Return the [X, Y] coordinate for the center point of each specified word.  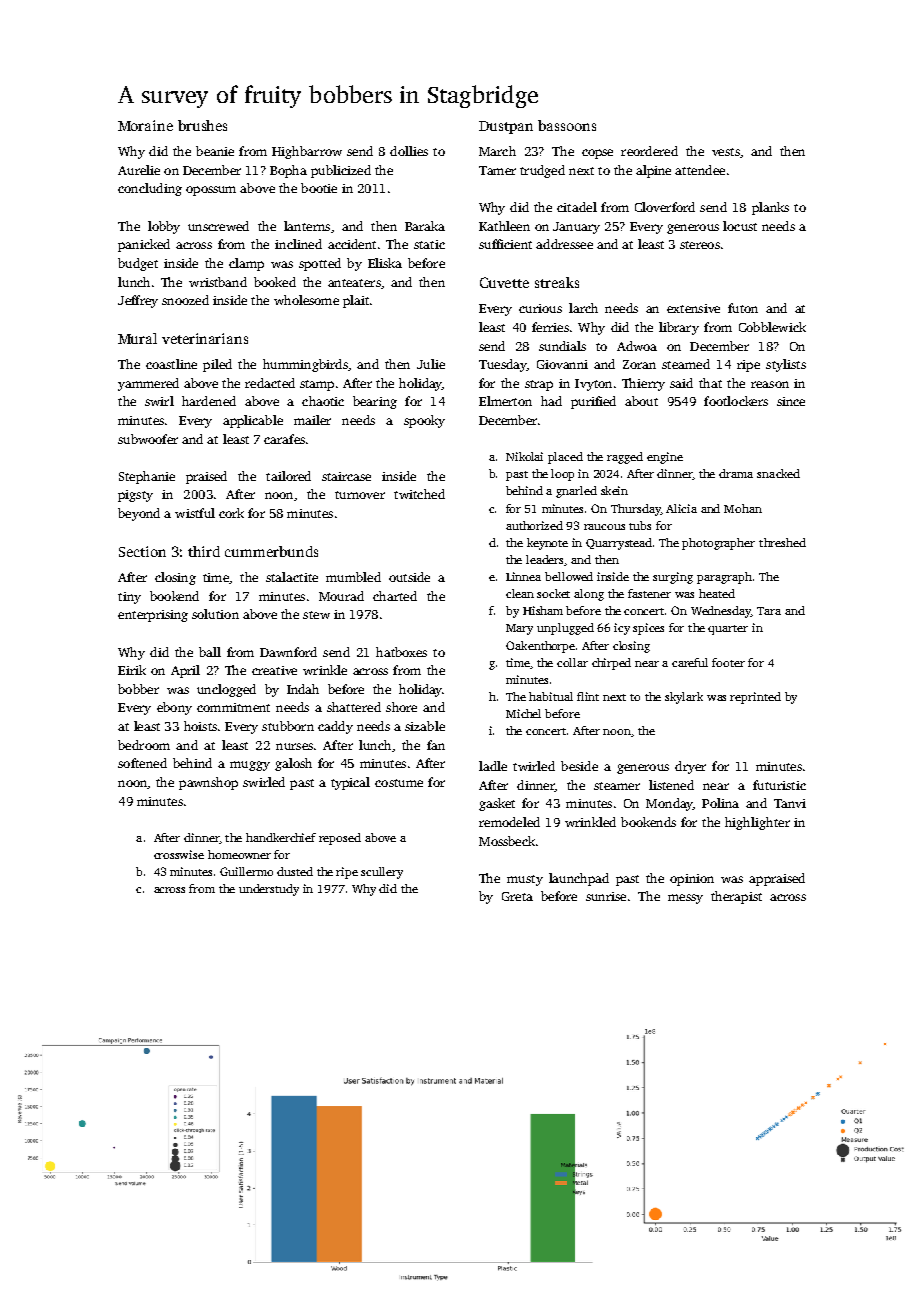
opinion [692, 880]
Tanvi [790, 803]
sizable [425, 726]
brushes [202, 125]
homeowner [239, 854]
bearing [375, 402]
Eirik [132, 670]
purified [593, 402]
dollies [409, 151]
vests [726, 152]
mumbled [353, 577]
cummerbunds [271, 551]
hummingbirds [305, 365]
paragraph [724, 578]
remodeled [509, 822]
